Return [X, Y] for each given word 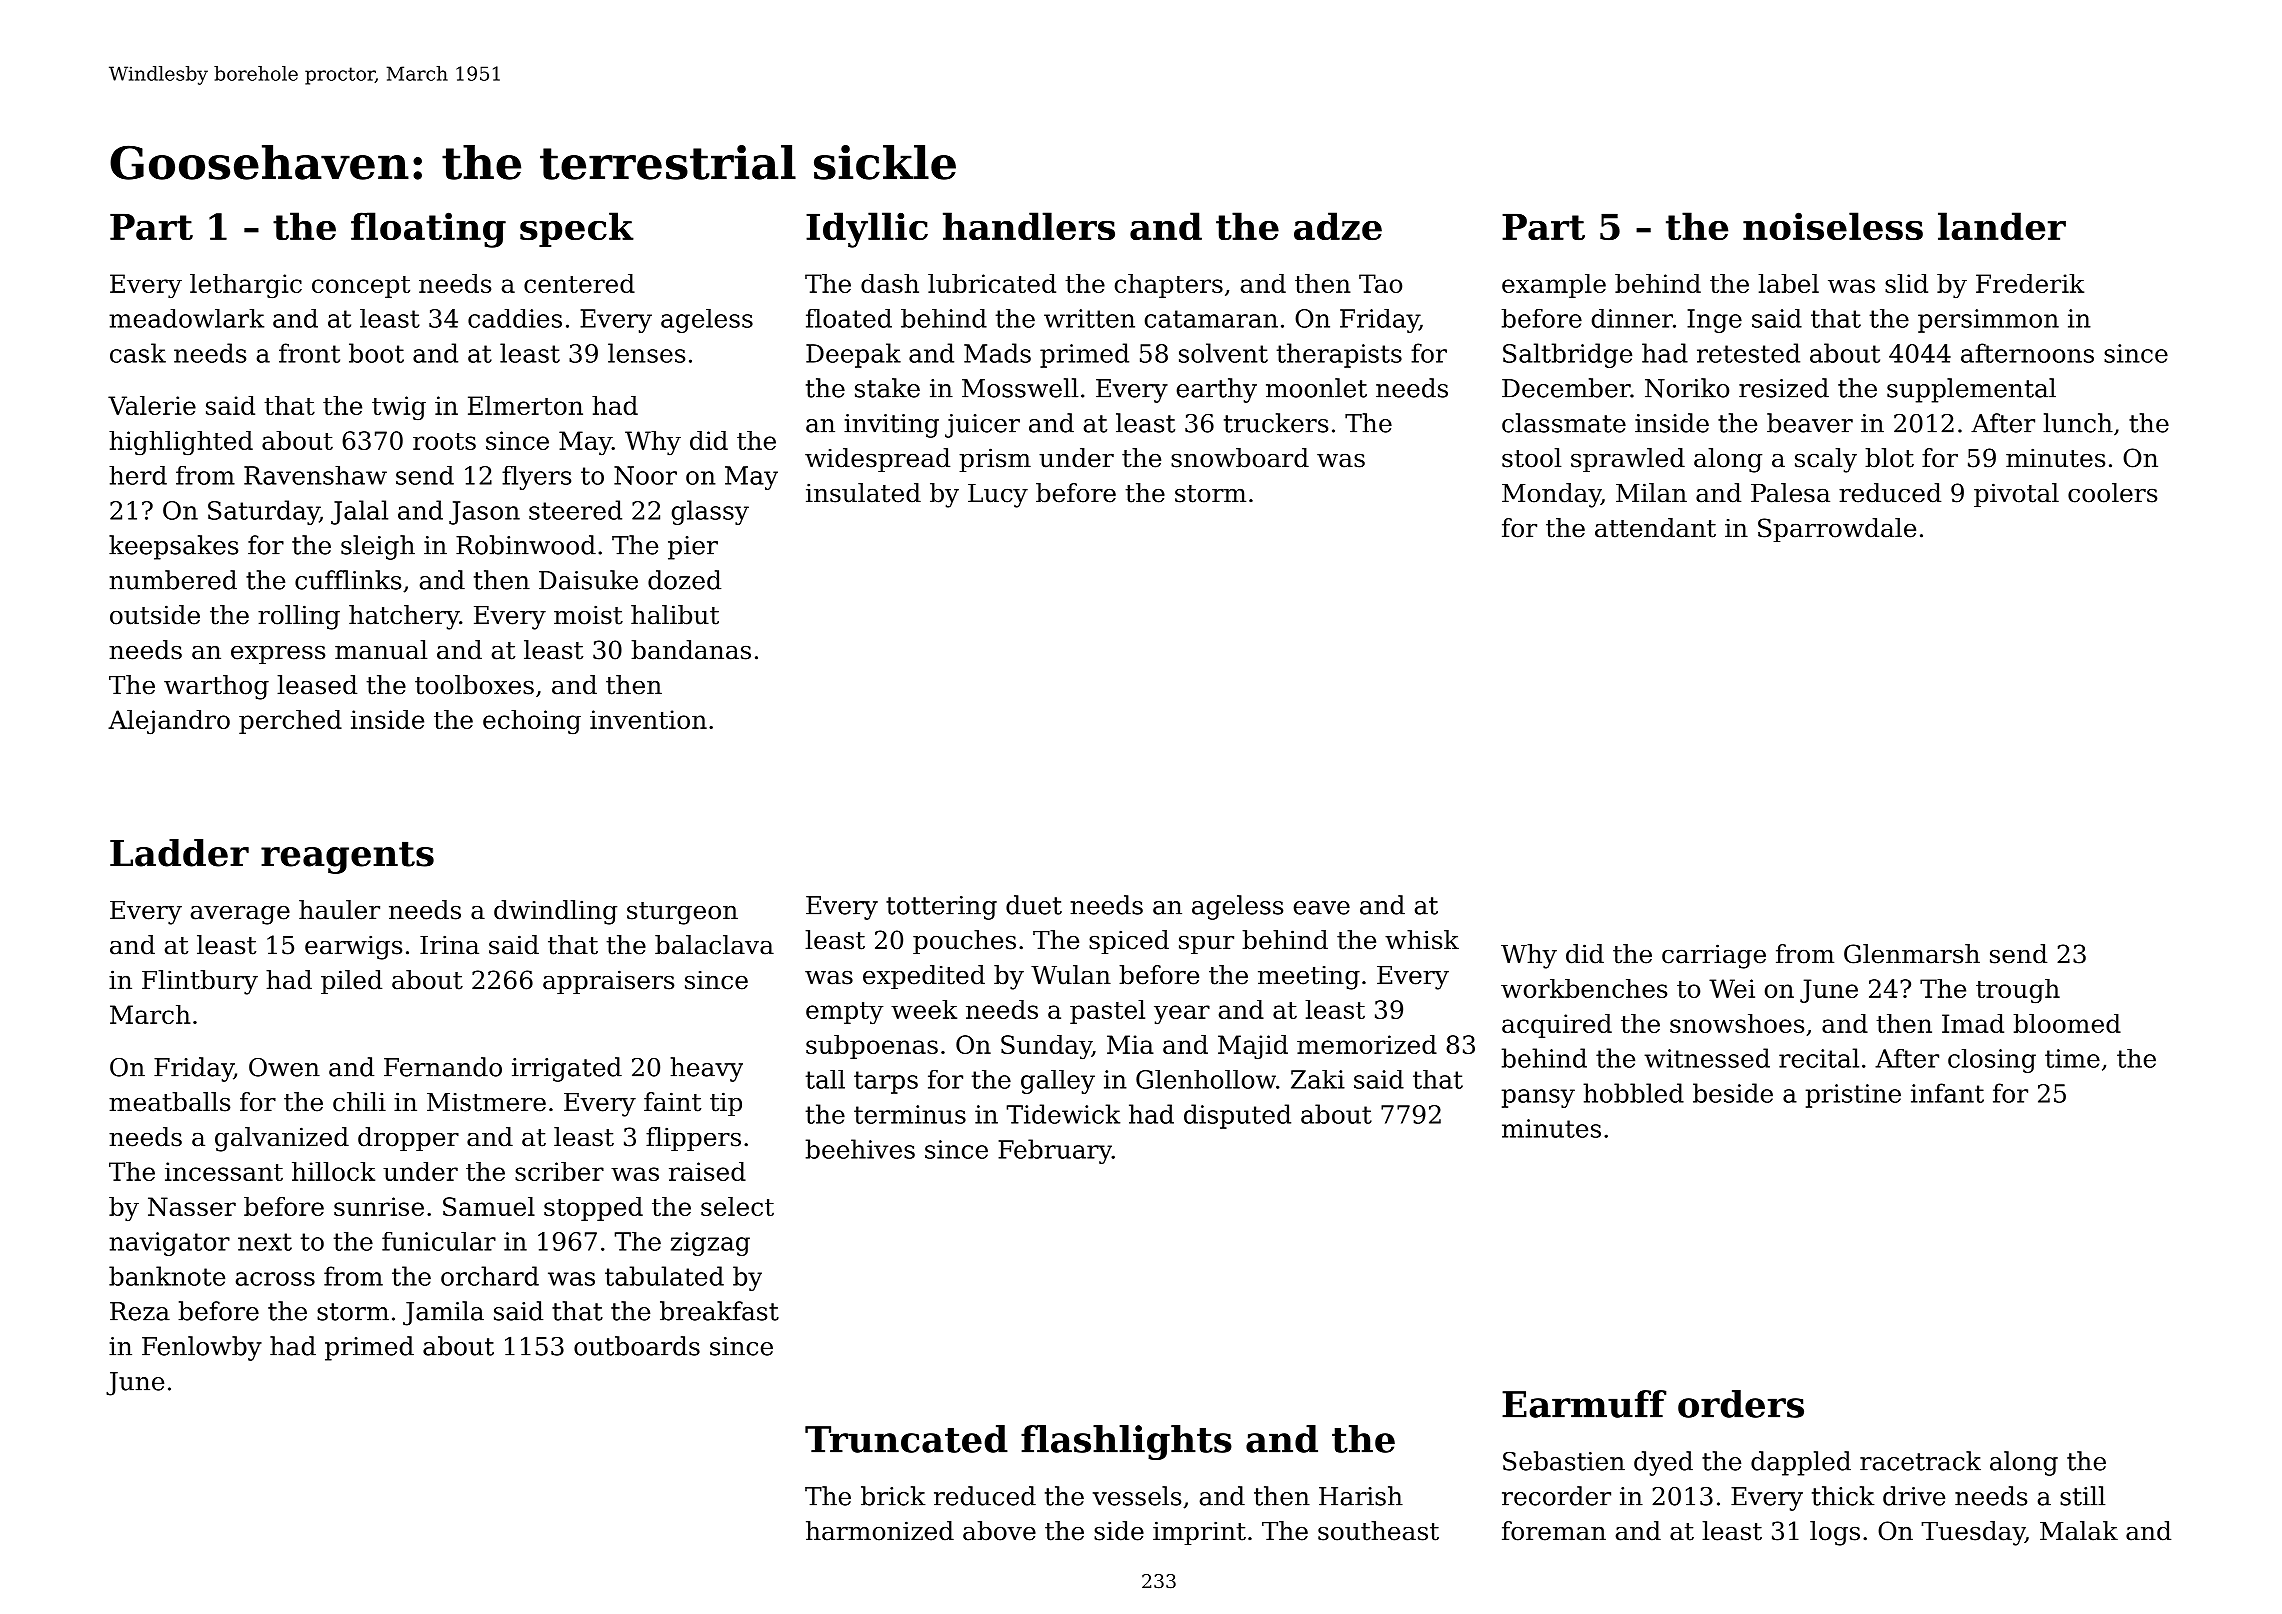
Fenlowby [202, 1348]
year [1182, 1014]
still [2082, 1496]
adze [1338, 226]
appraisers [608, 982]
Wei [1732, 988]
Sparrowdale [1837, 530]
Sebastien [1564, 1461]
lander [2002, 226]
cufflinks [348, 580]
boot [376, 353]
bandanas [691, 650]
